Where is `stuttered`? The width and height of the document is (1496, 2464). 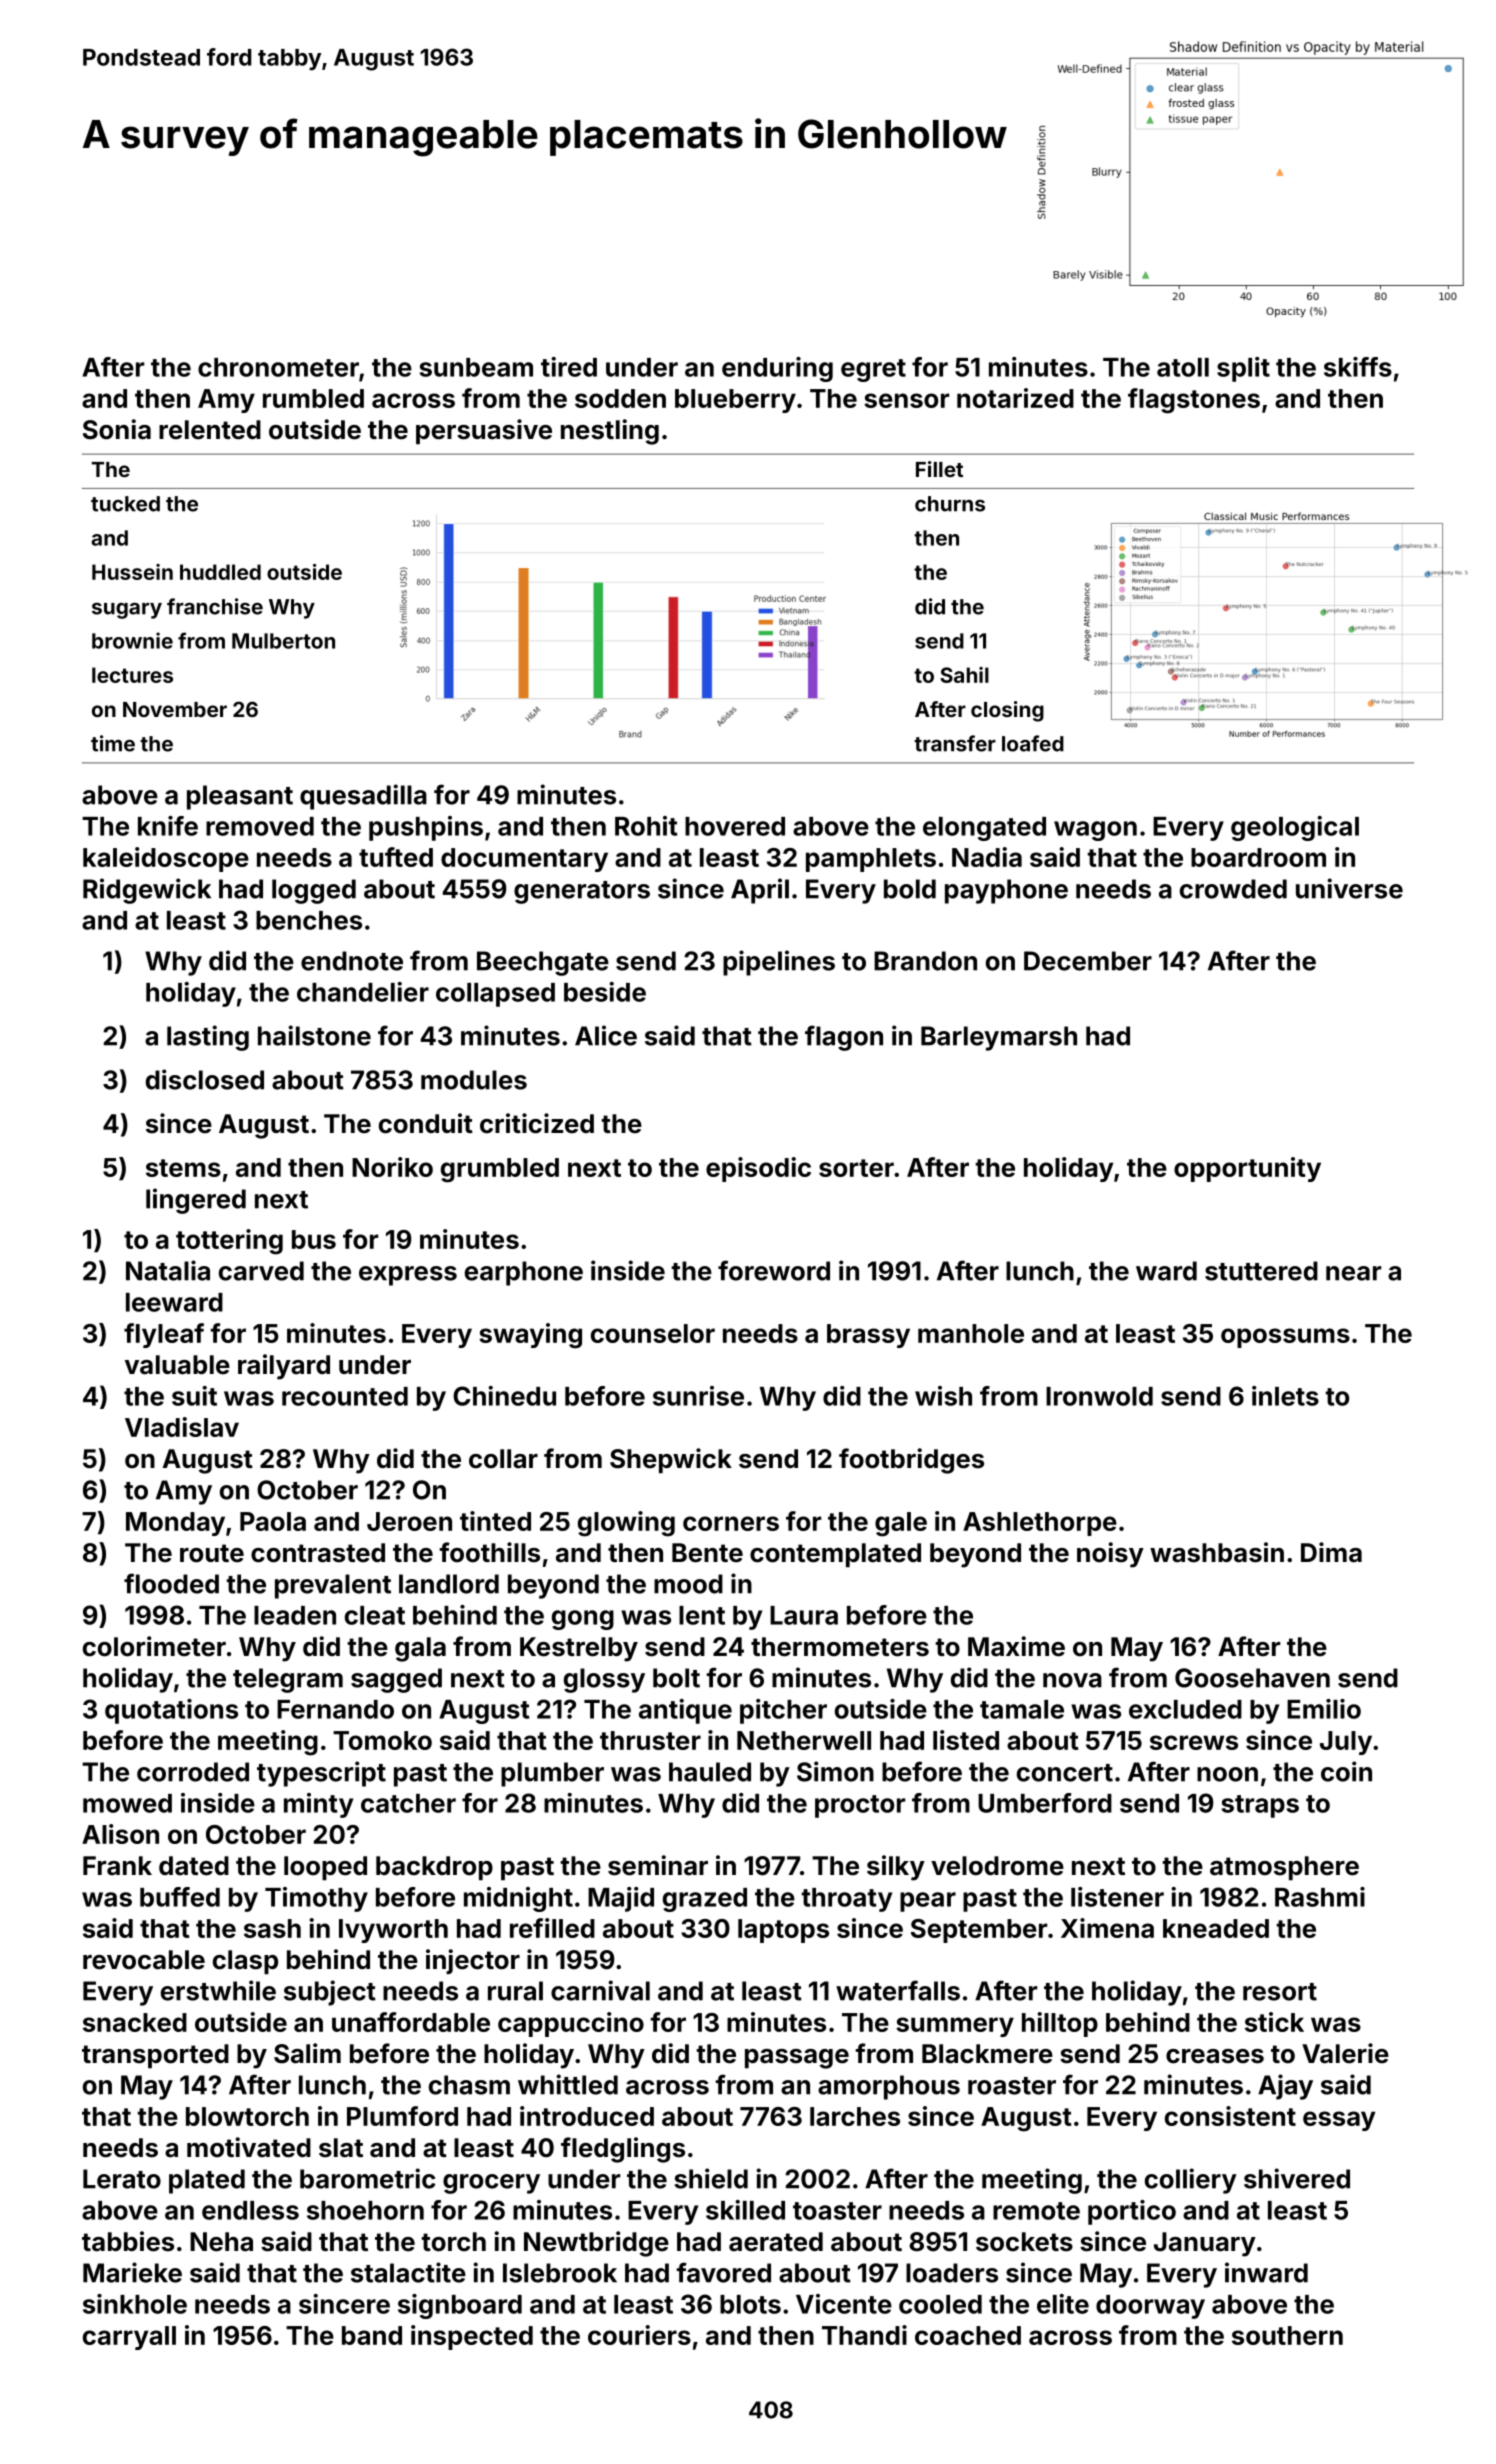 stuttered is located at coordinates (1261, 1271).
